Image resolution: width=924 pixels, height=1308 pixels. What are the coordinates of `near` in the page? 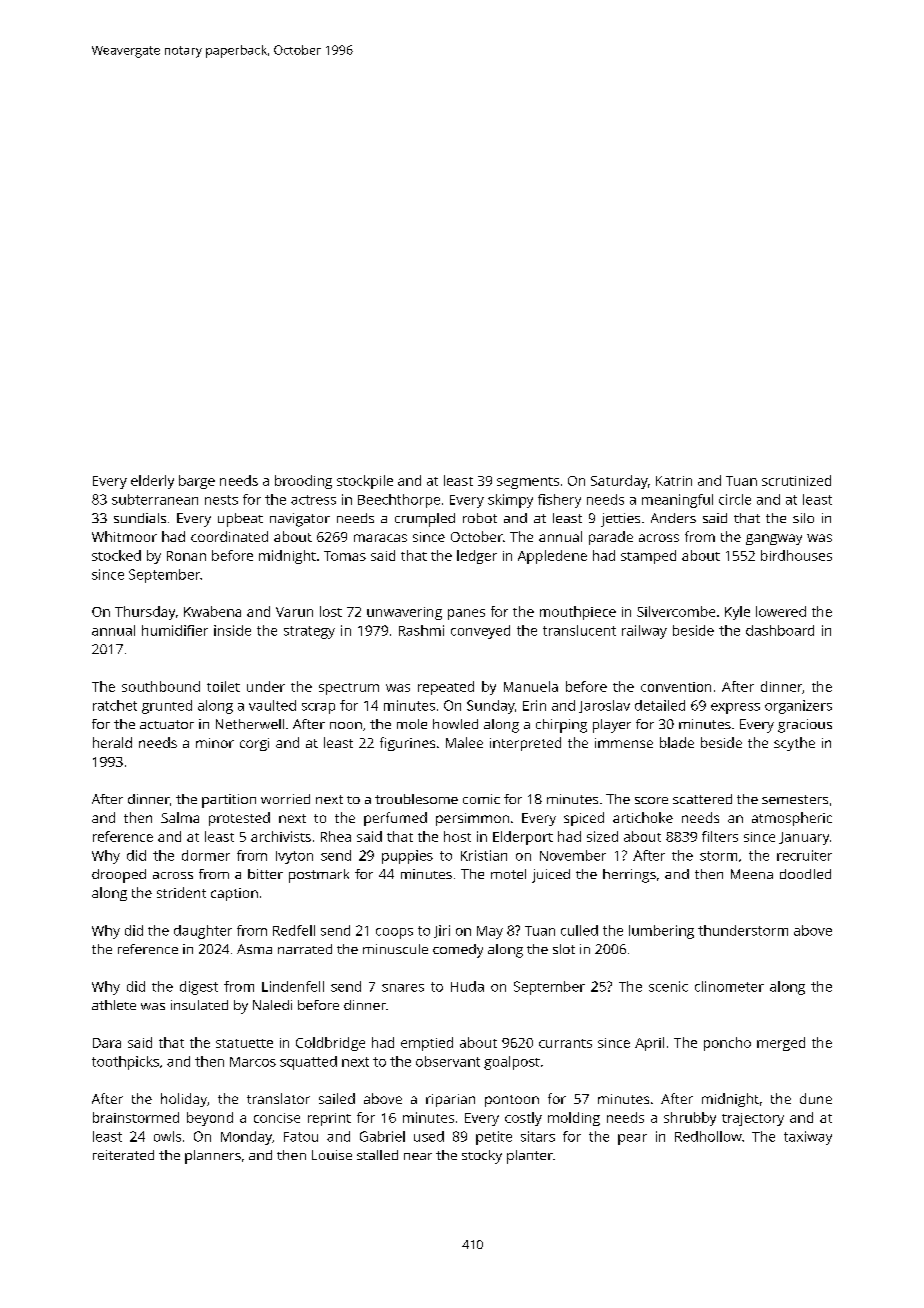 It's located at (418, 1156).
